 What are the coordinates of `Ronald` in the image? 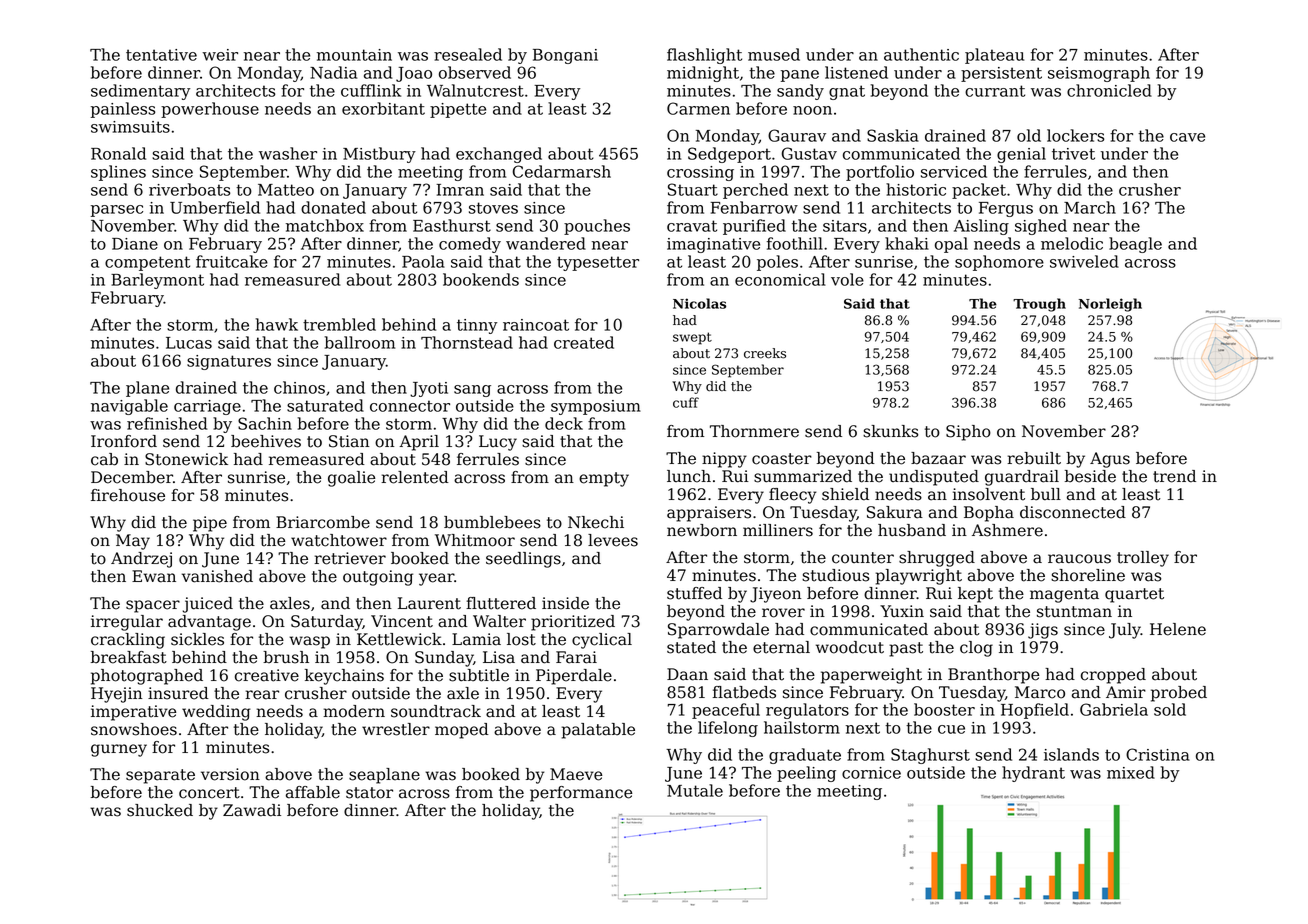 It's located at (118, 153).
